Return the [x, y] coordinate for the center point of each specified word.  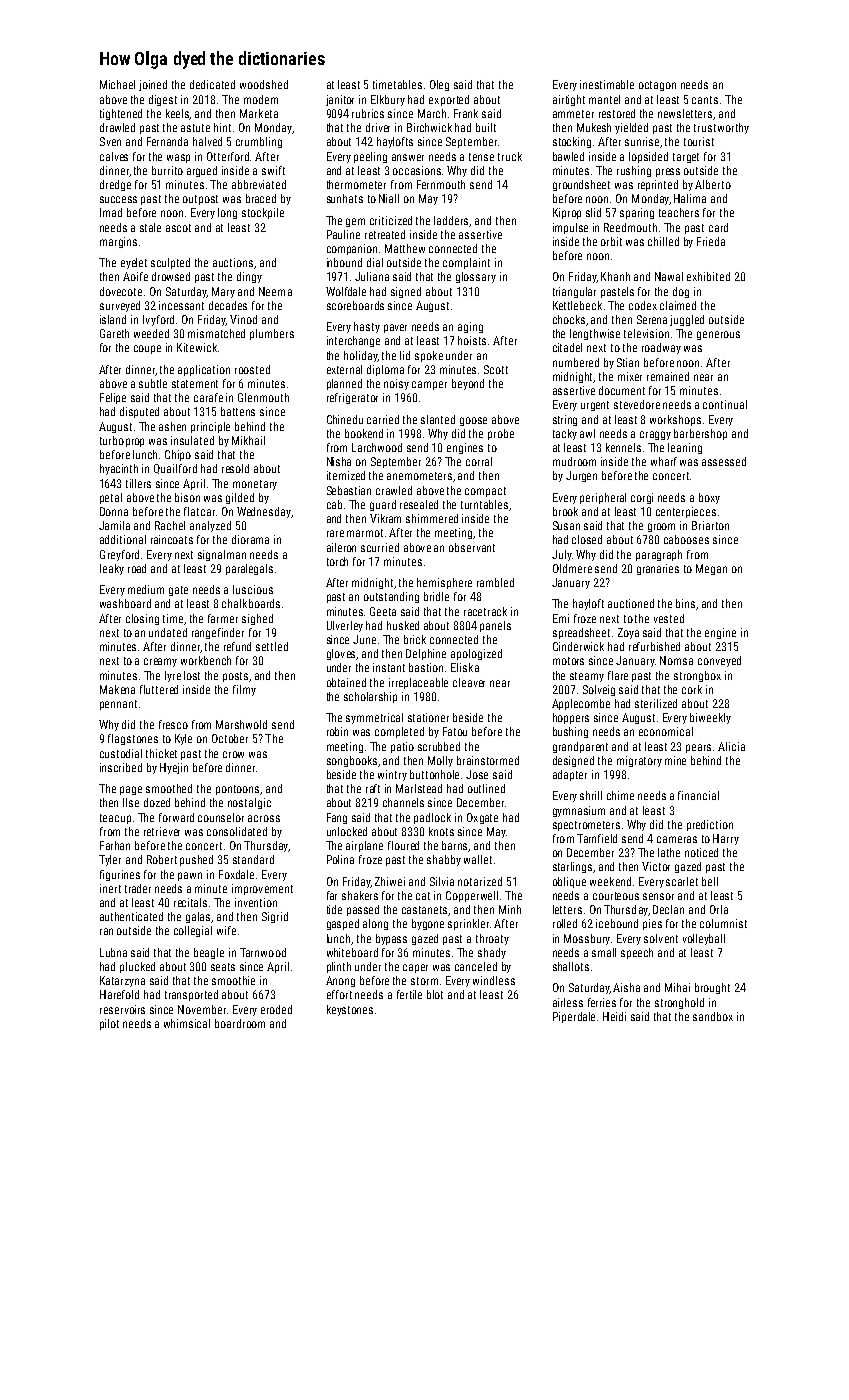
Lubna [113, 952]
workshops [675, 420]
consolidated [237, 831]
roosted [252, 369]
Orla [719, 909]
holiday [361, 356]
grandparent [580, 747]
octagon [657, 86]
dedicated [212, 84]
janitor [340, 100]
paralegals [249, 569]
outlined [486, 788]
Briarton [710, 525]
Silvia [442, 881]
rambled [495, 582]
